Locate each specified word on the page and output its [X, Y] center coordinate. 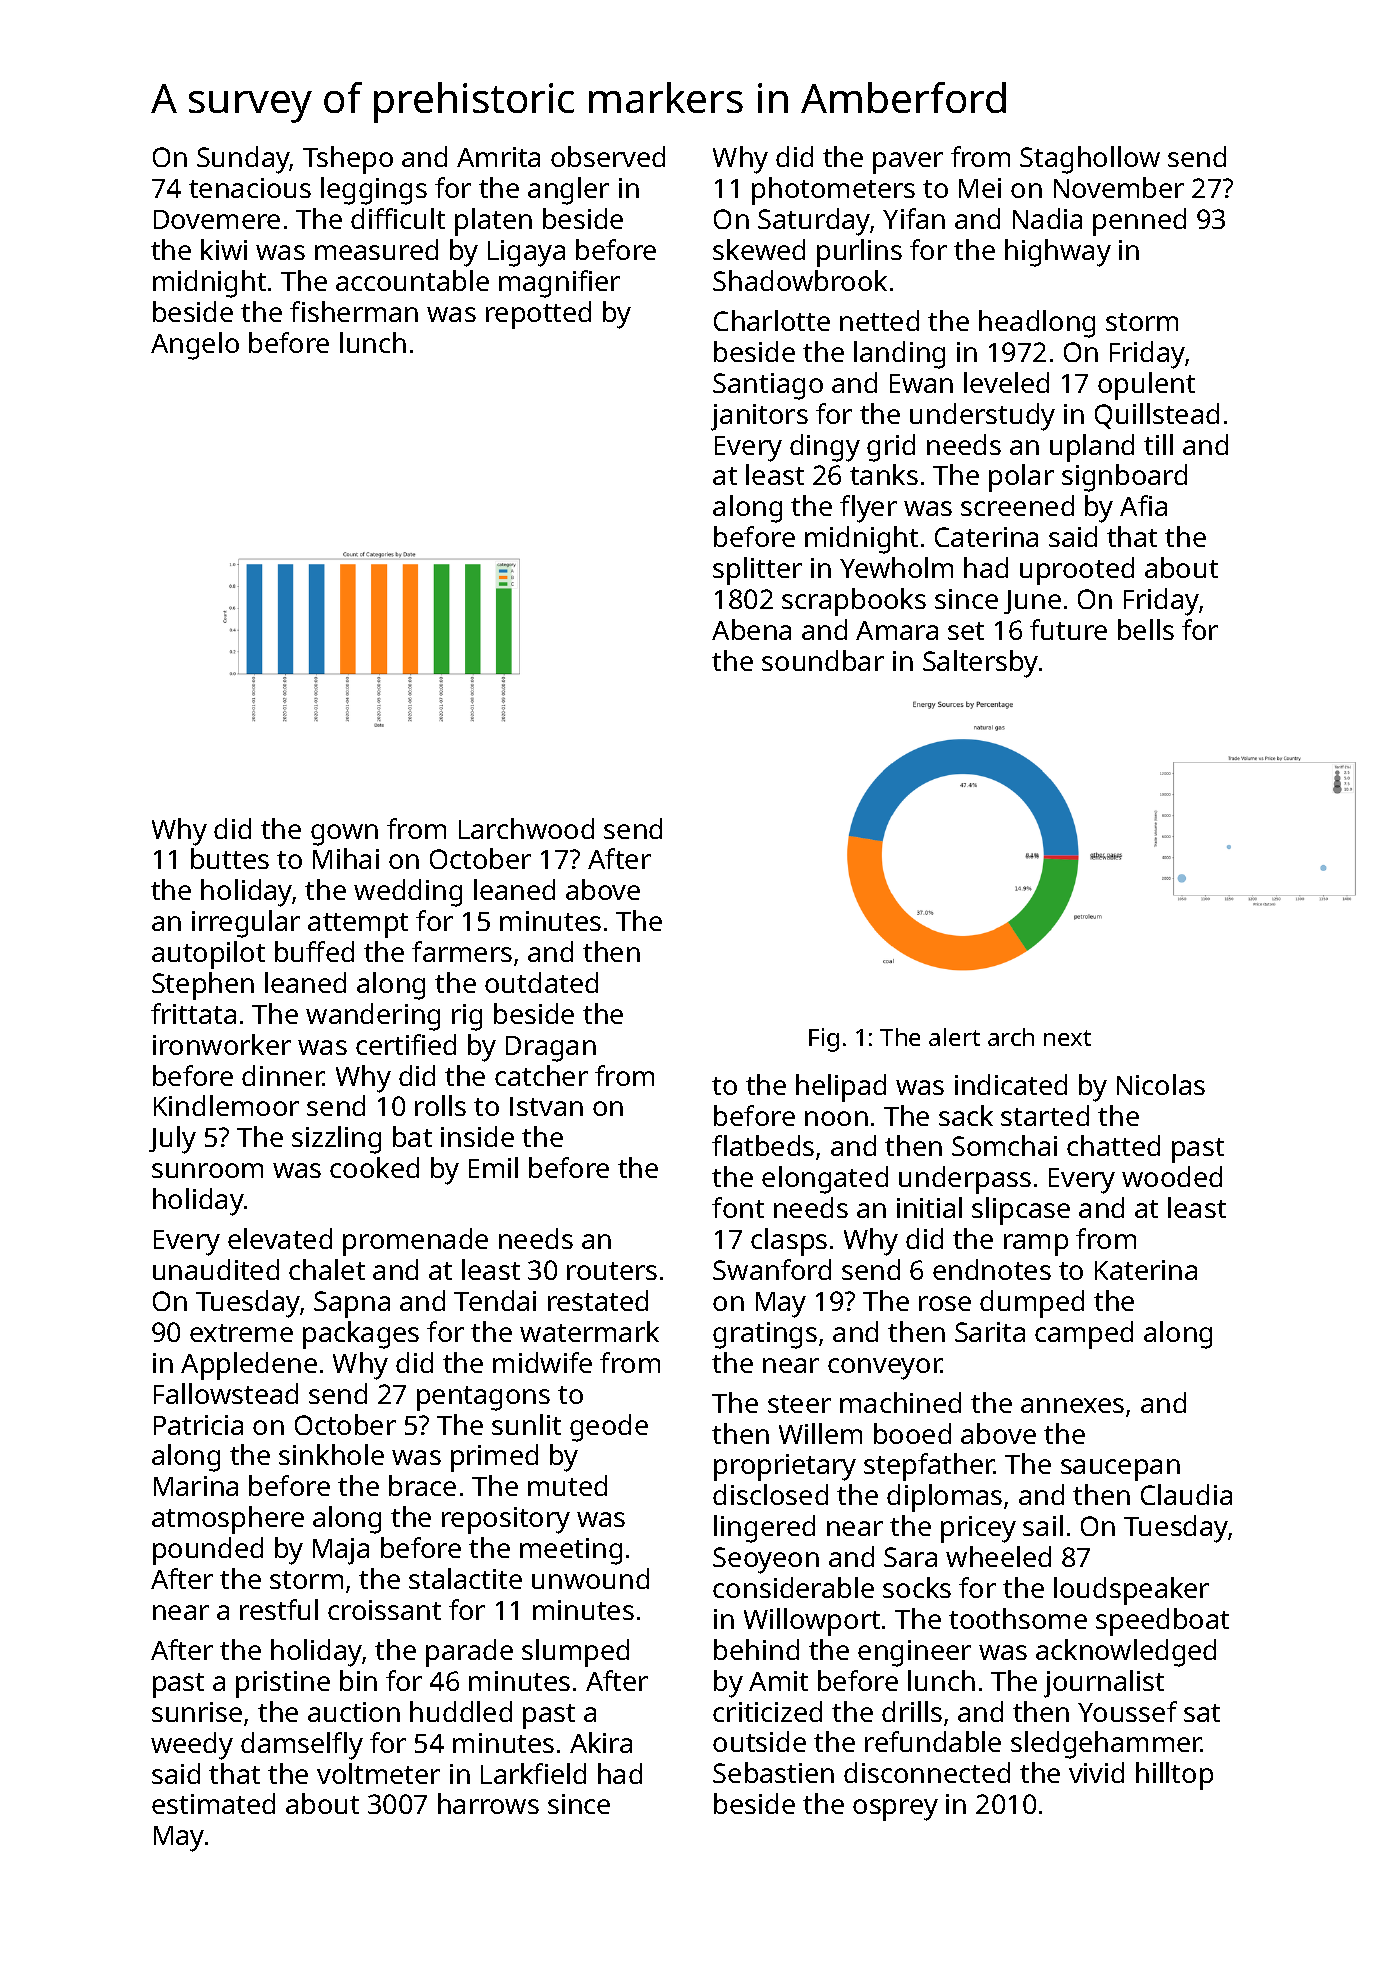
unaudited [216, 1269]
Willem [820, 1433]
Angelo [195, 346]
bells [1146, 629]
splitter [757, 571]
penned [1139, 222]
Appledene [249, 1366]
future [1068, 629]
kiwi [224, 249]
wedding [408, 893]
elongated [825, 1180]
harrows [488, 1803]
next [1067, 1038]
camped [1084, 1335]
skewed [759, 249]
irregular [246, 924]
